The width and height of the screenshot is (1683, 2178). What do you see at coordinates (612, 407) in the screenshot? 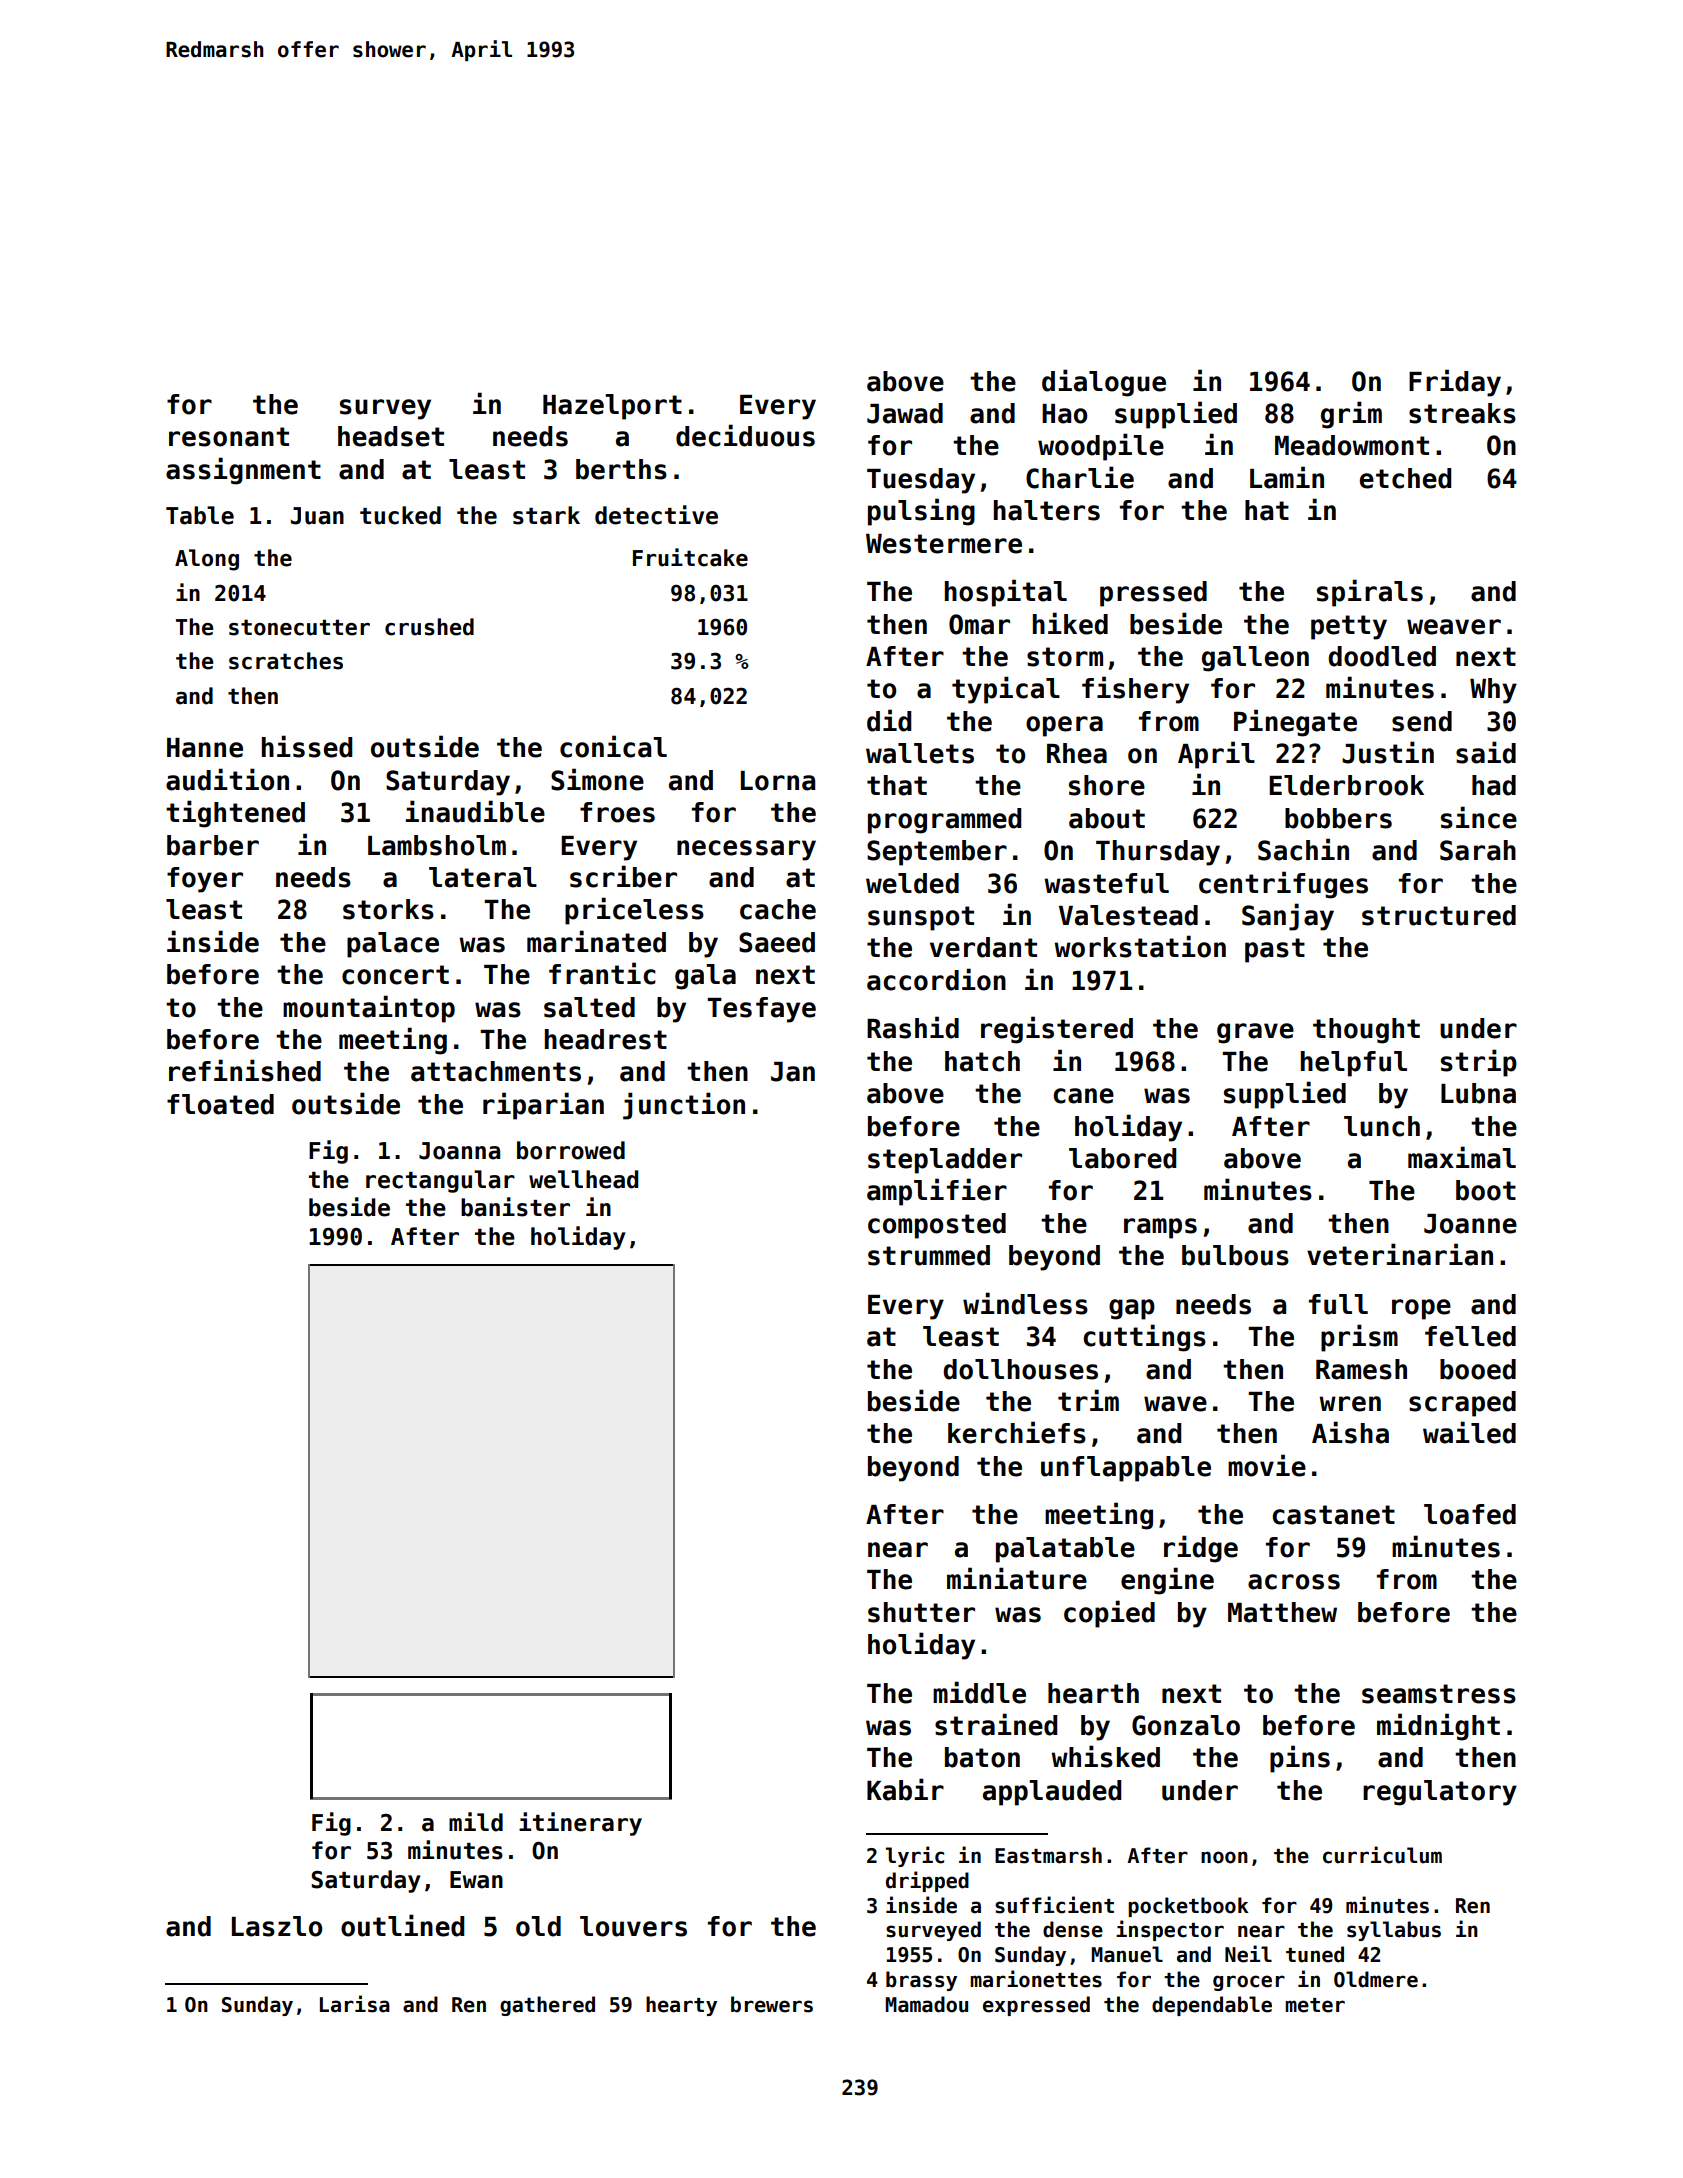
I see `Hazelport` at bounding box center [612, 407].
